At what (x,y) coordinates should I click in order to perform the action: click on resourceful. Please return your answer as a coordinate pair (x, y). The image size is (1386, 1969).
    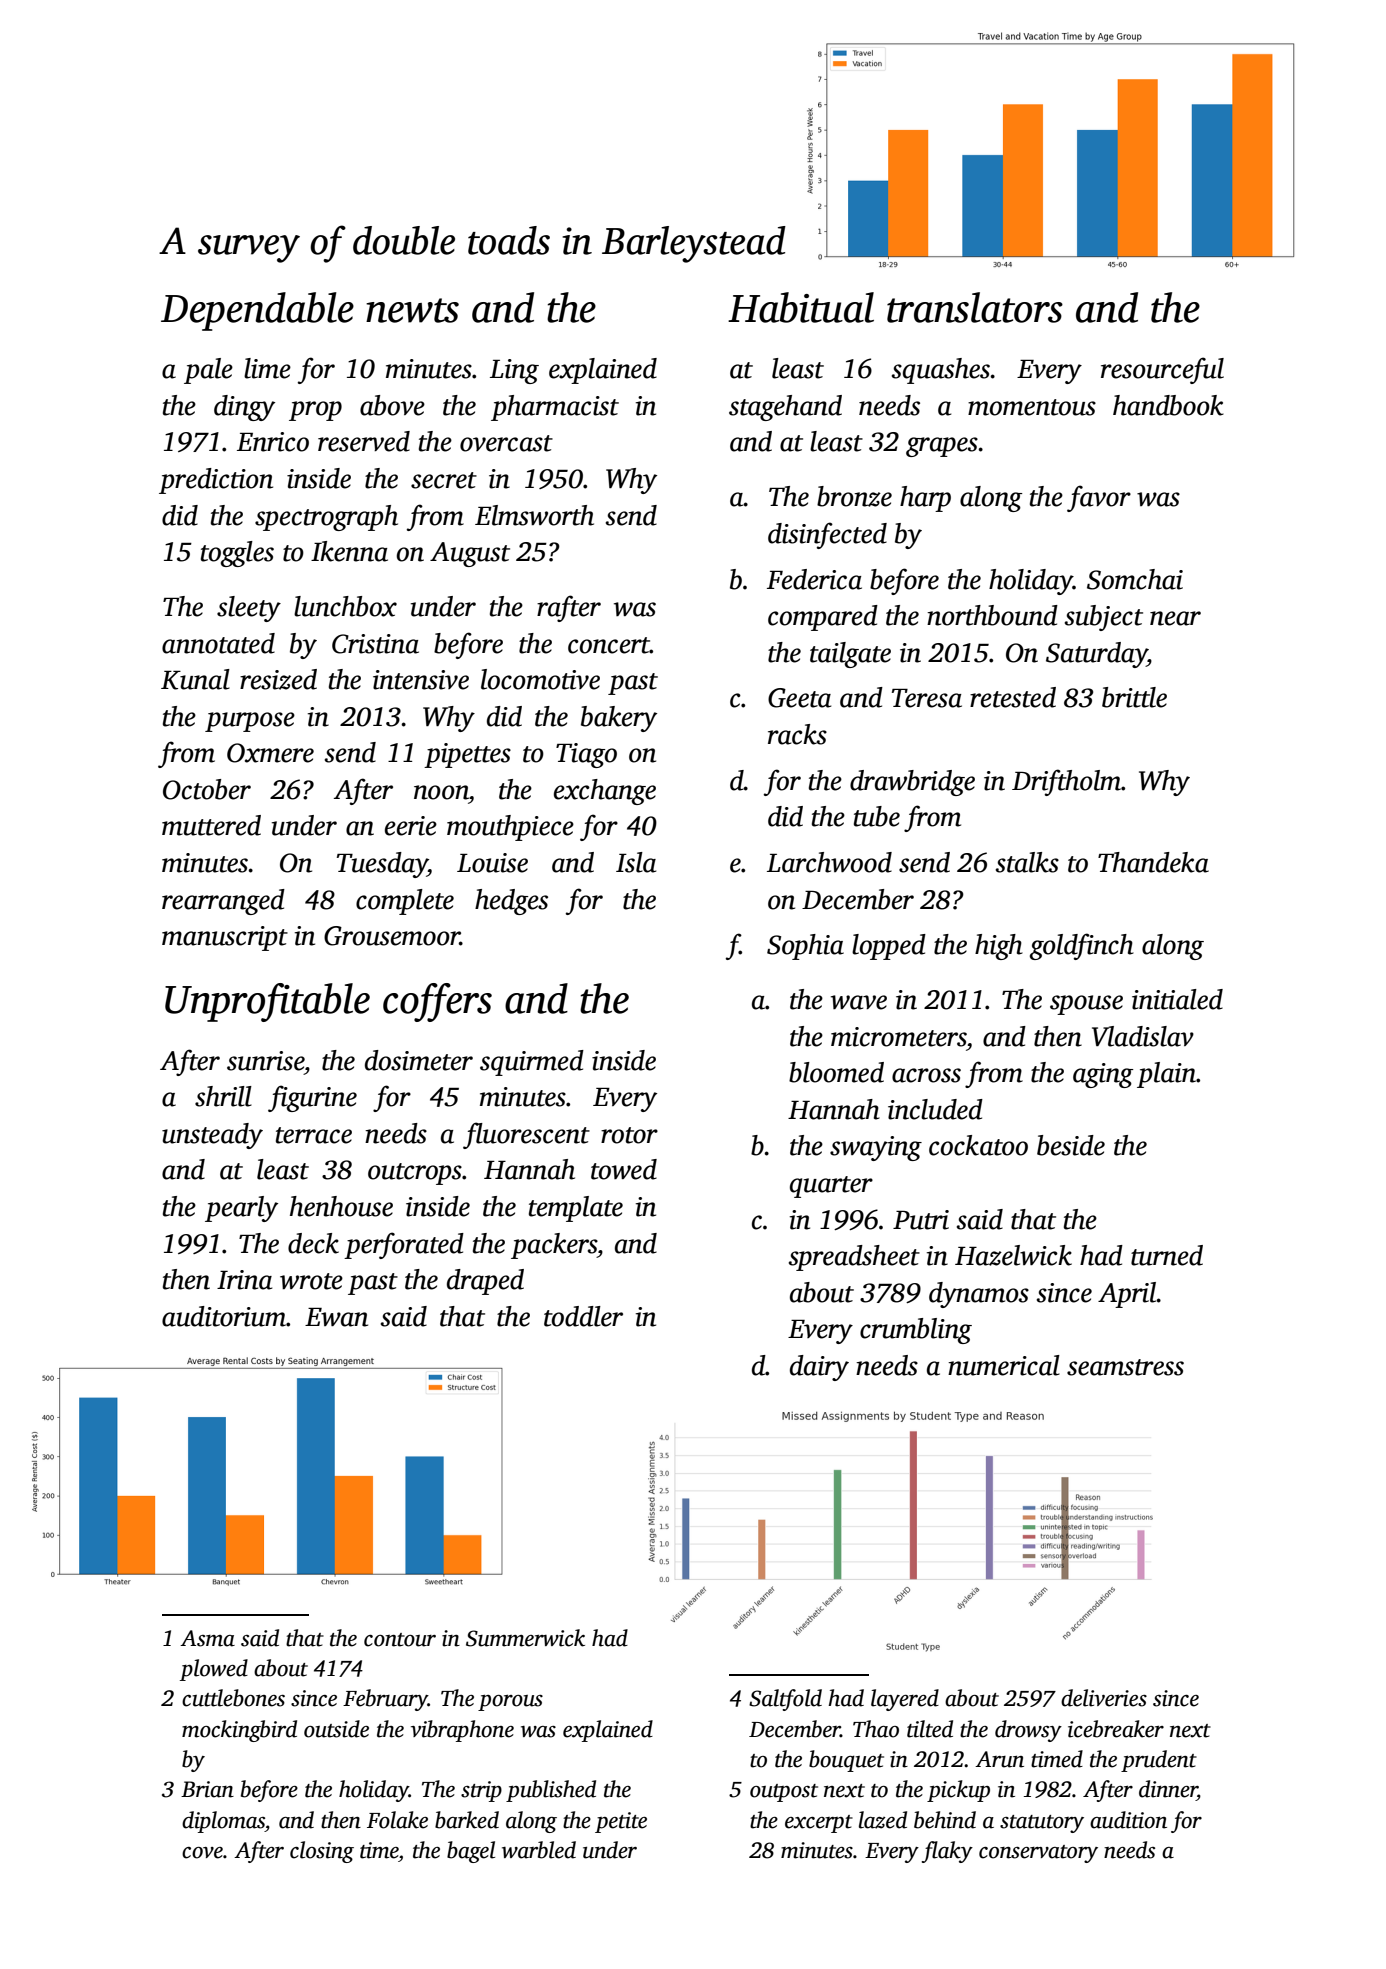
    Looking at the image, I should click on (1162, 370).
